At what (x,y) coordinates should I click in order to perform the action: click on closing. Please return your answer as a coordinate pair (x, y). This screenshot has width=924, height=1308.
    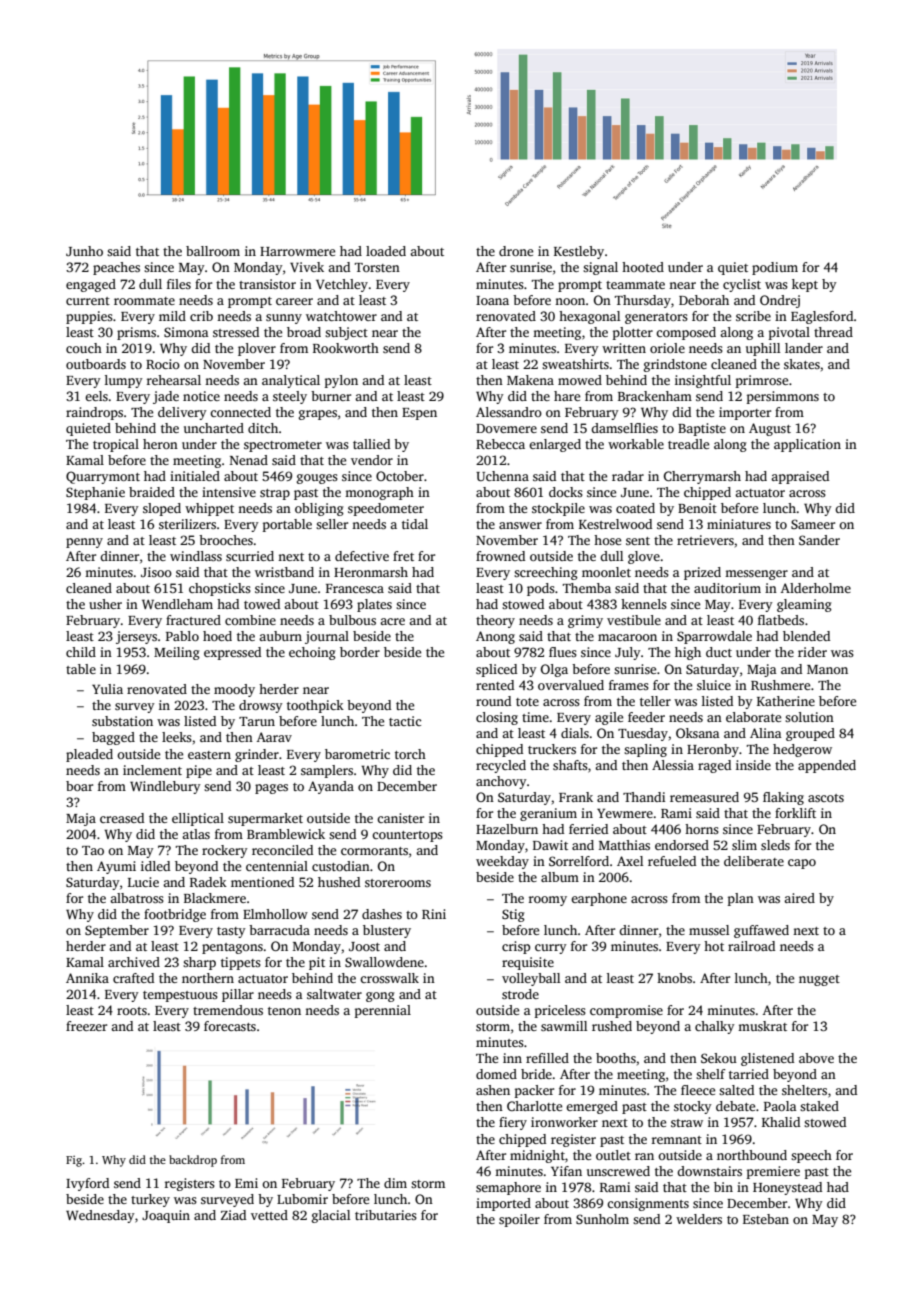
    Looking at the image, I should click on (497, 718).
